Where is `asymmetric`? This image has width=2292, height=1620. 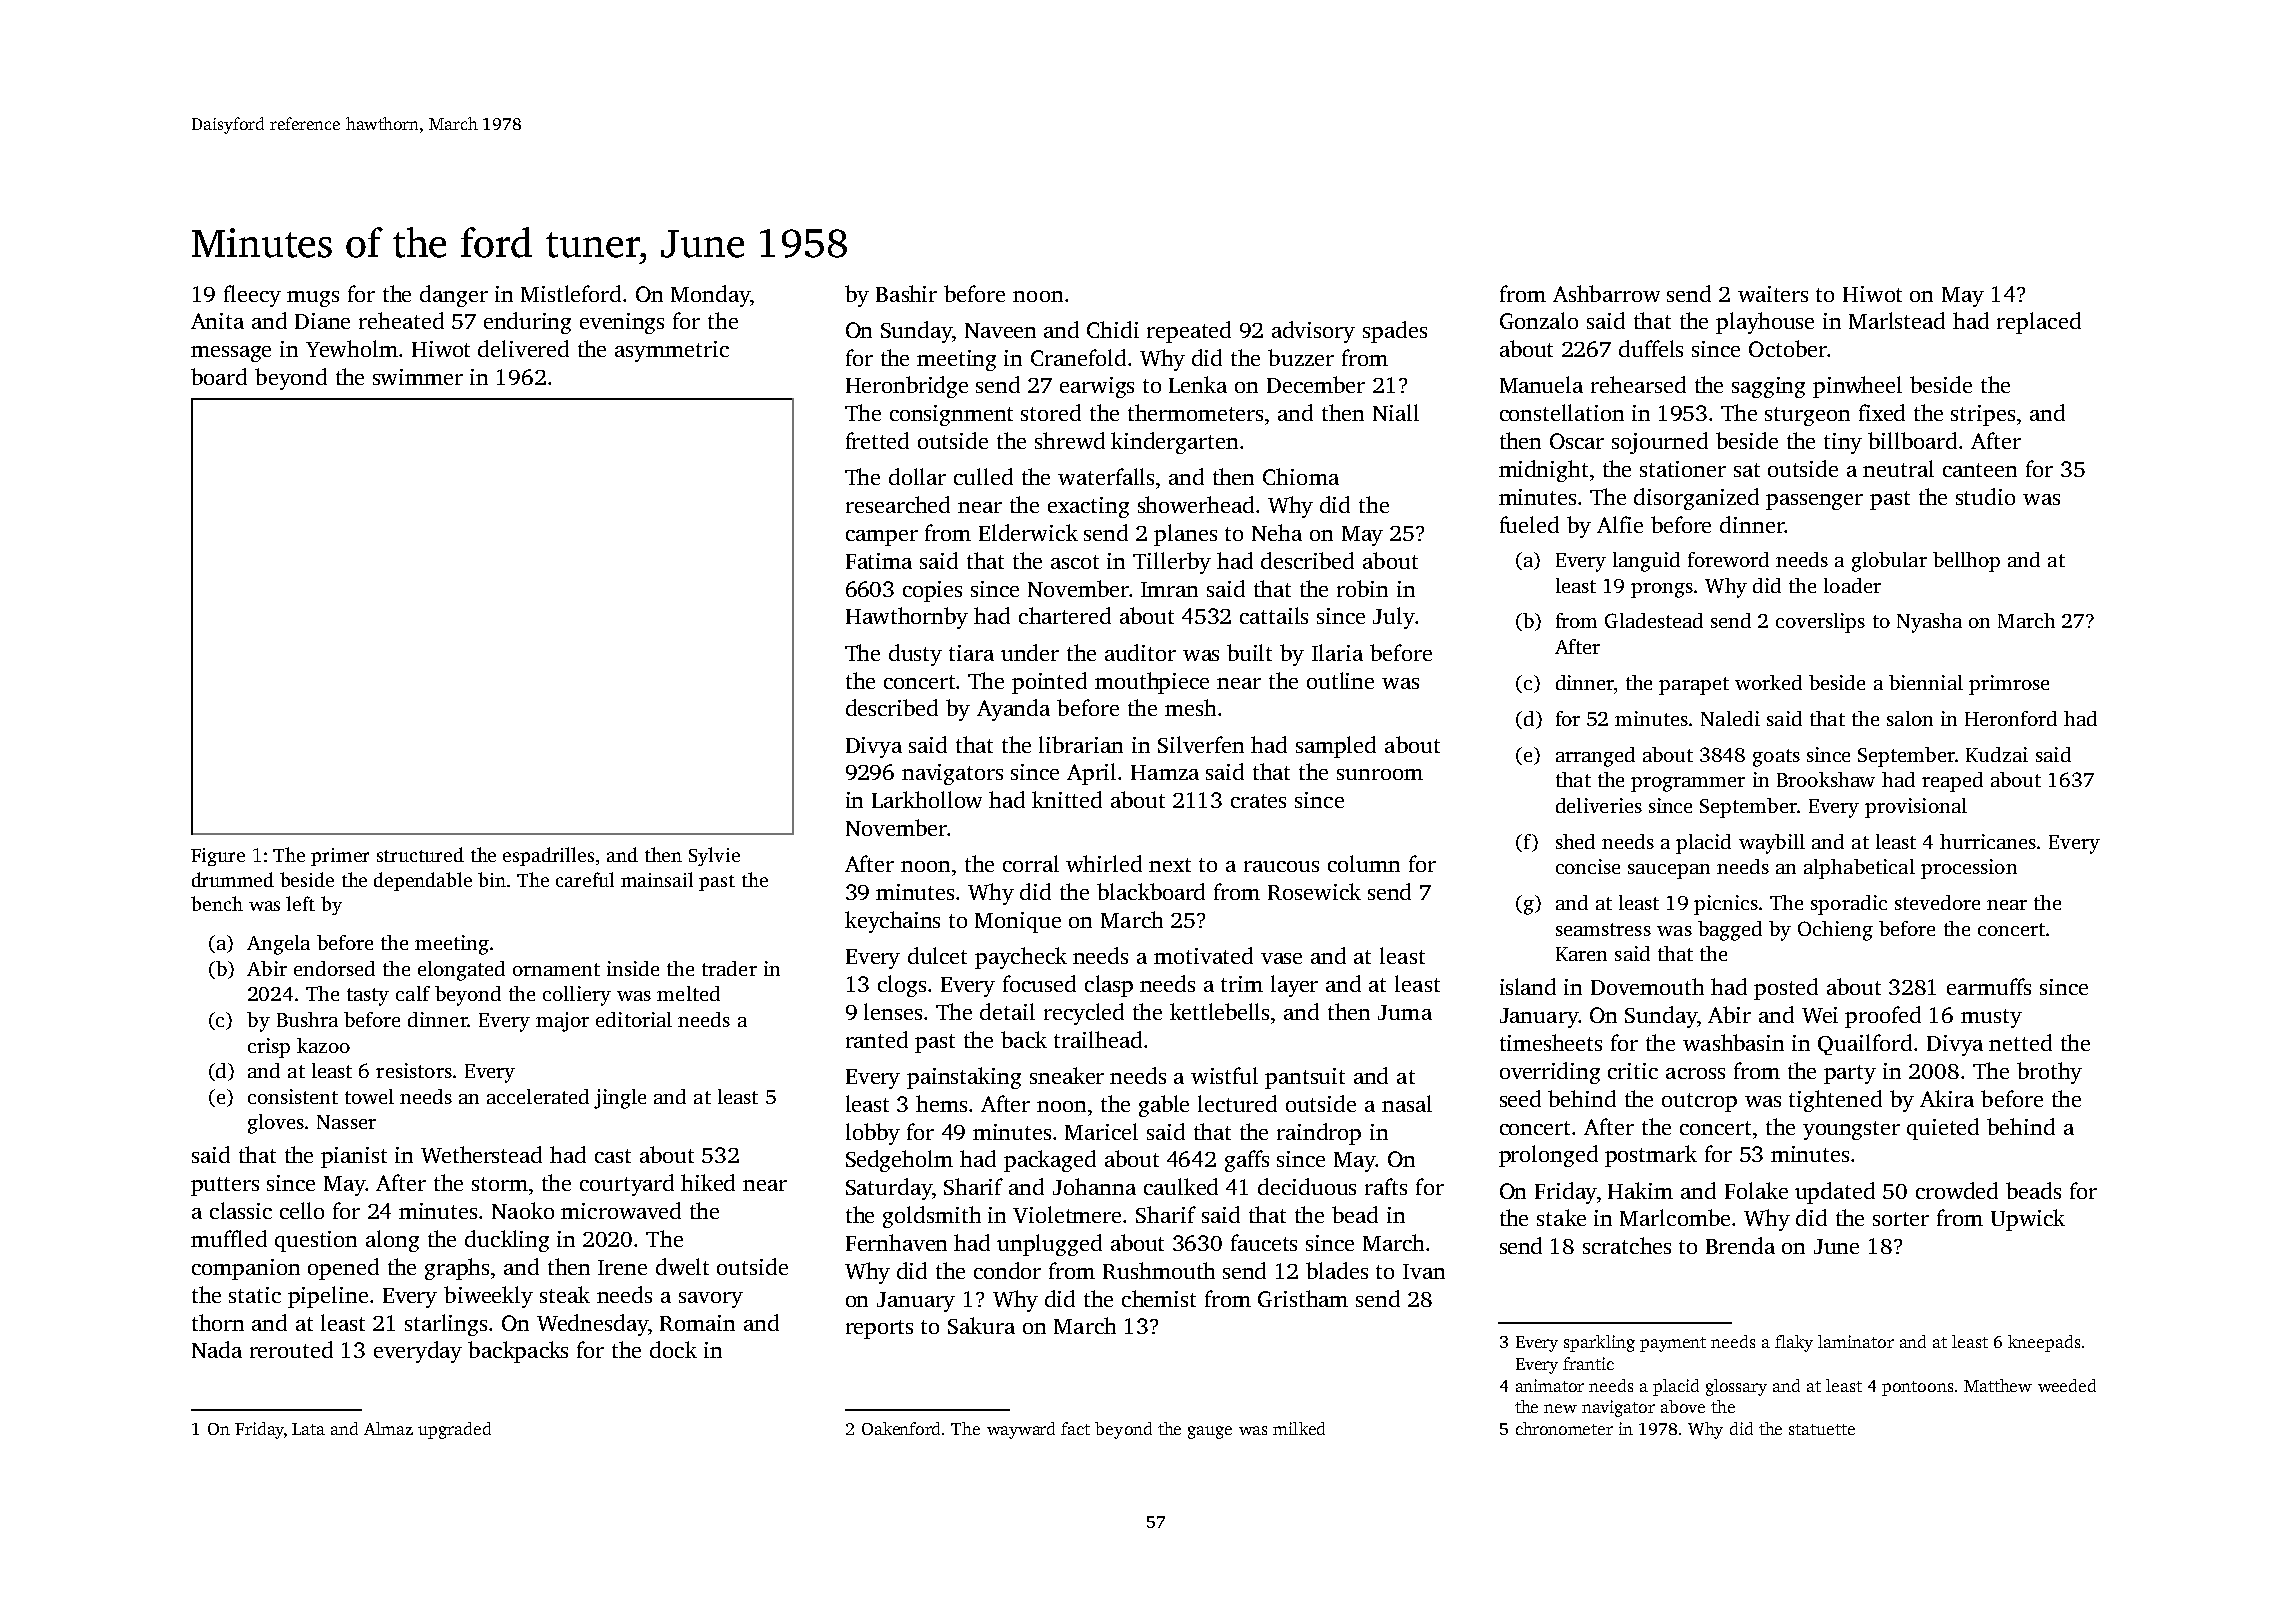
asymmetric is located at coordinates (672, 351).
